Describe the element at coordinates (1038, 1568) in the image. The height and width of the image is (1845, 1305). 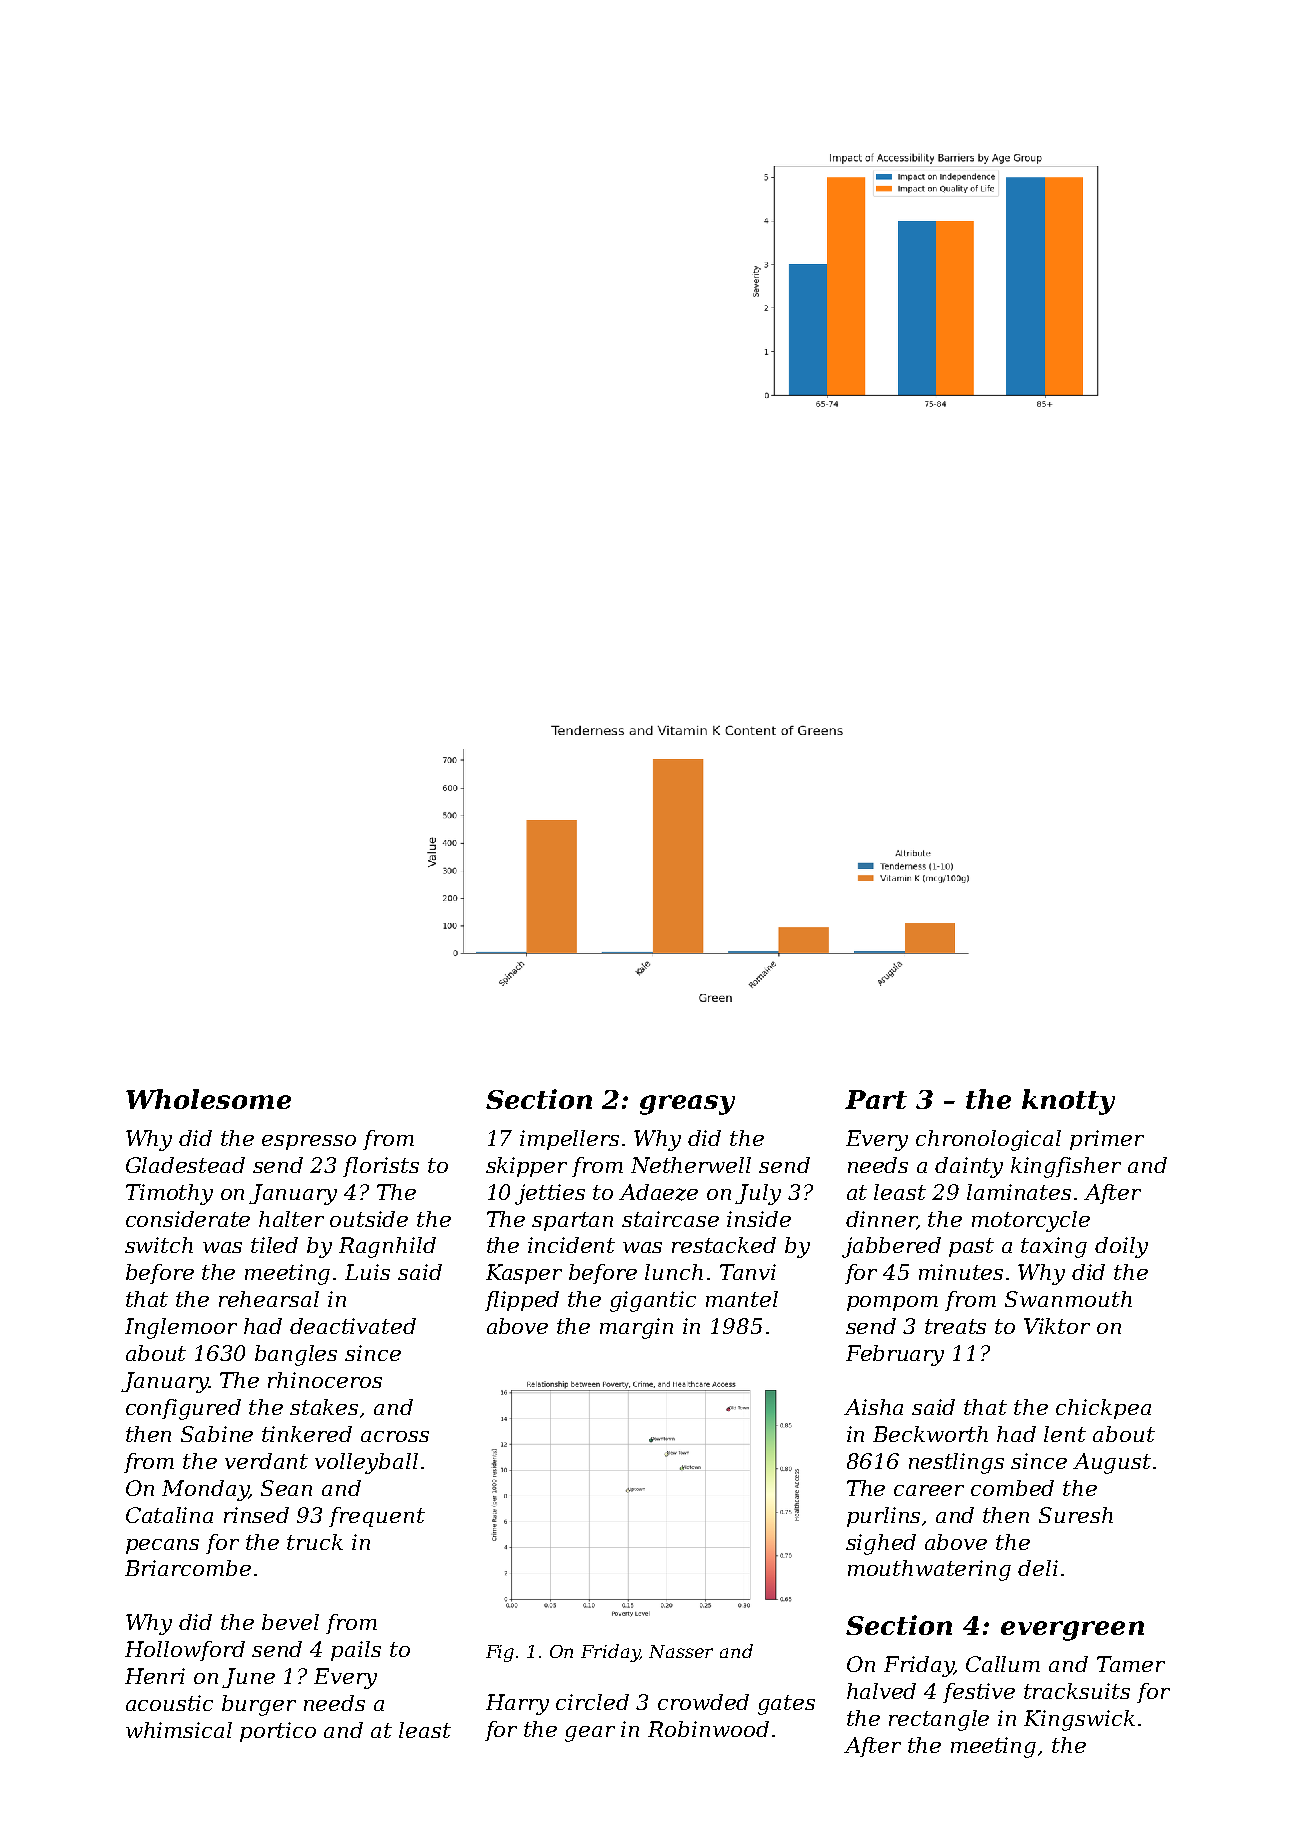
I see `deli` at that location.
